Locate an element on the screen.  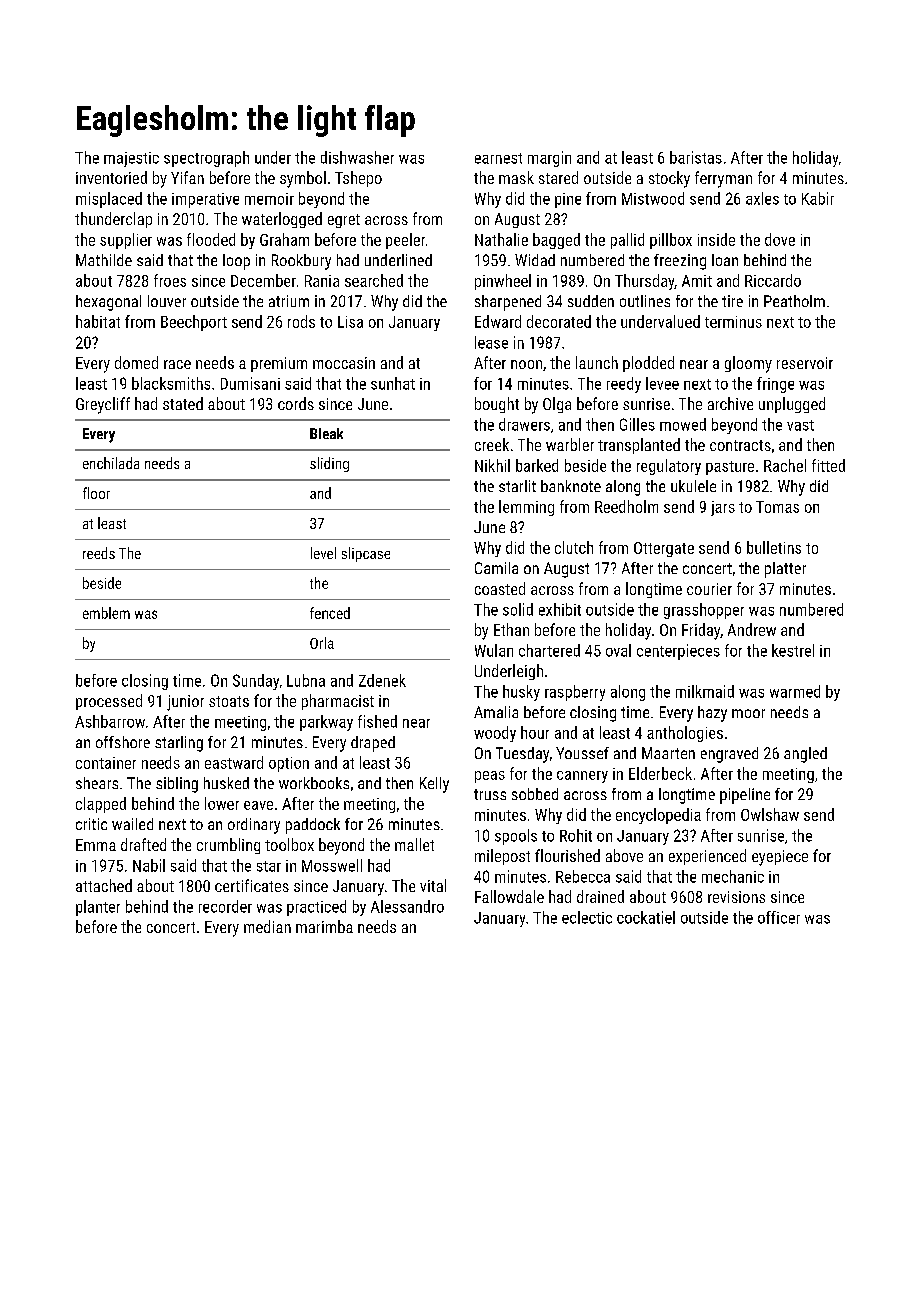
Nabil is located at coordinates (149, 865).
